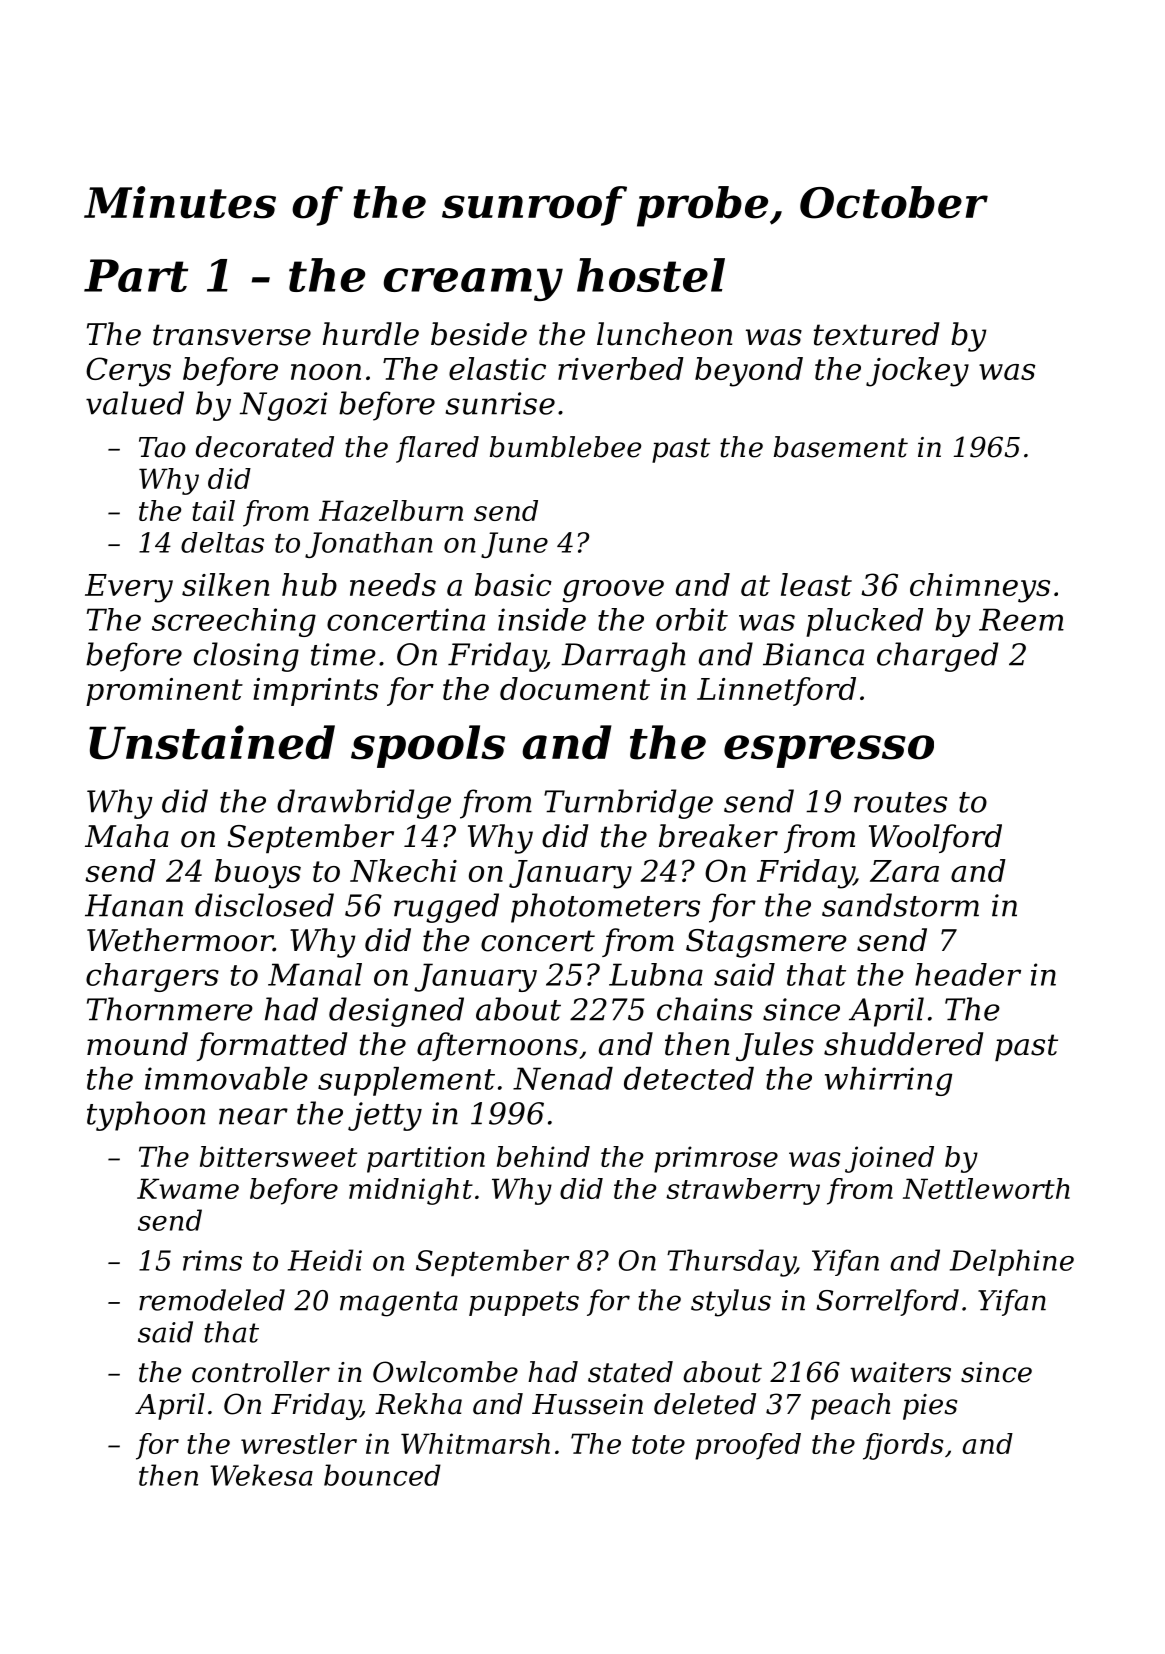  What do you see at coordinates (900, 802) in the screenshot?
I see `routes` at bounding box center [900, 802].
